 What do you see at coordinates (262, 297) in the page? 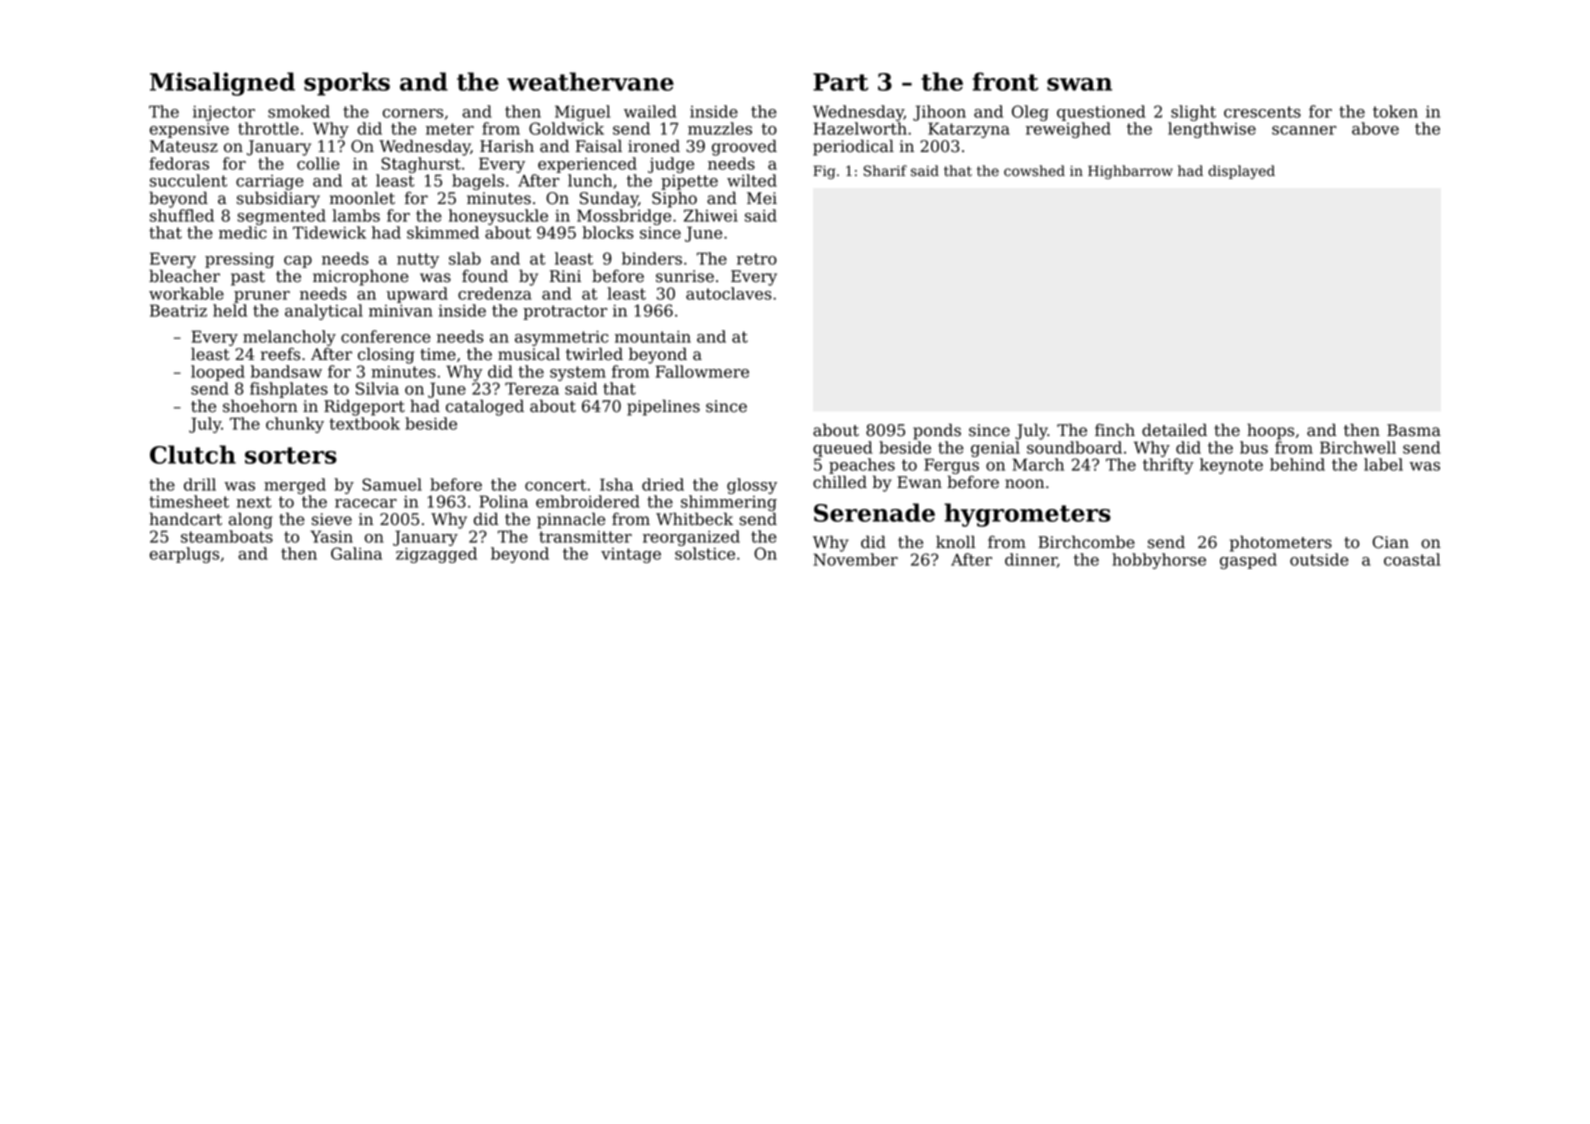
I see `pruner` at bounding box center [262, 297].
